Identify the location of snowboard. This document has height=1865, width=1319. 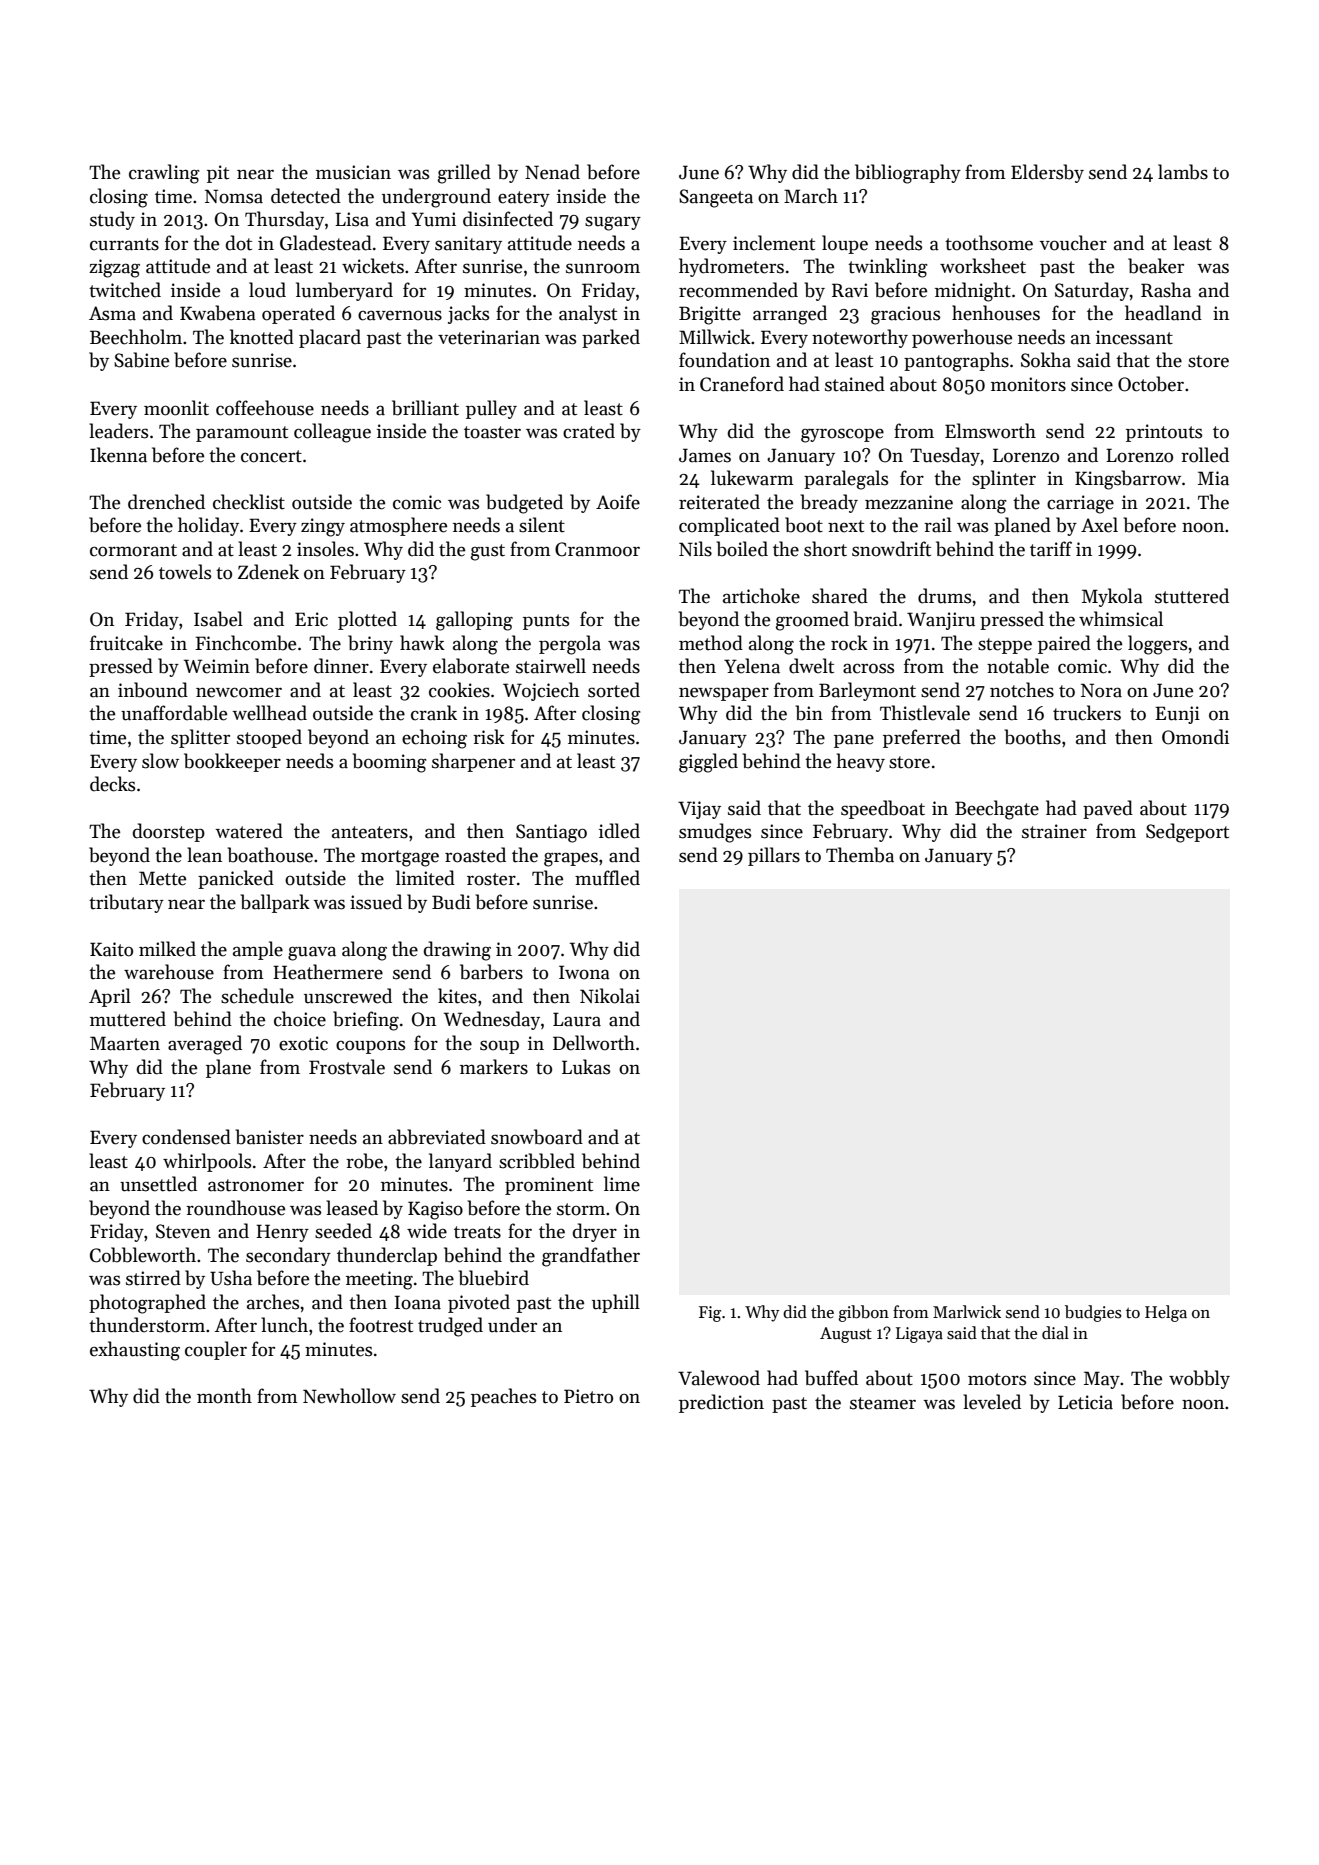
(537, 1137).
